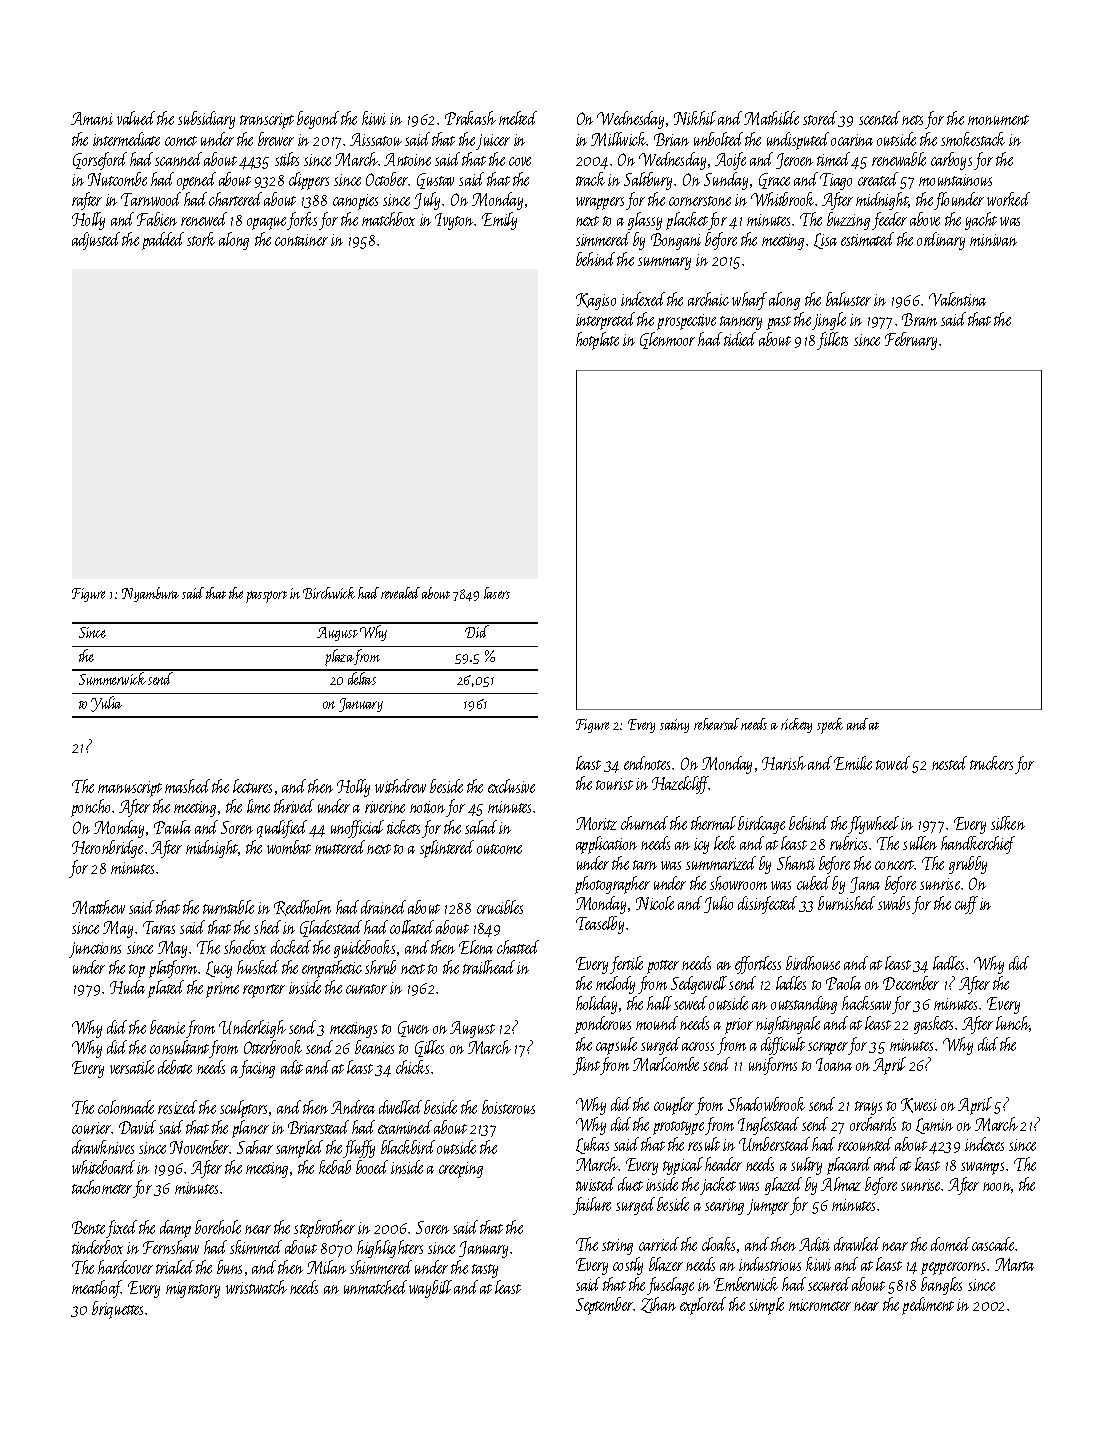 This image has height=1442, width=1114. Describe the element at coordinates (832, 341) in the image. I see `fillets` at that location.
